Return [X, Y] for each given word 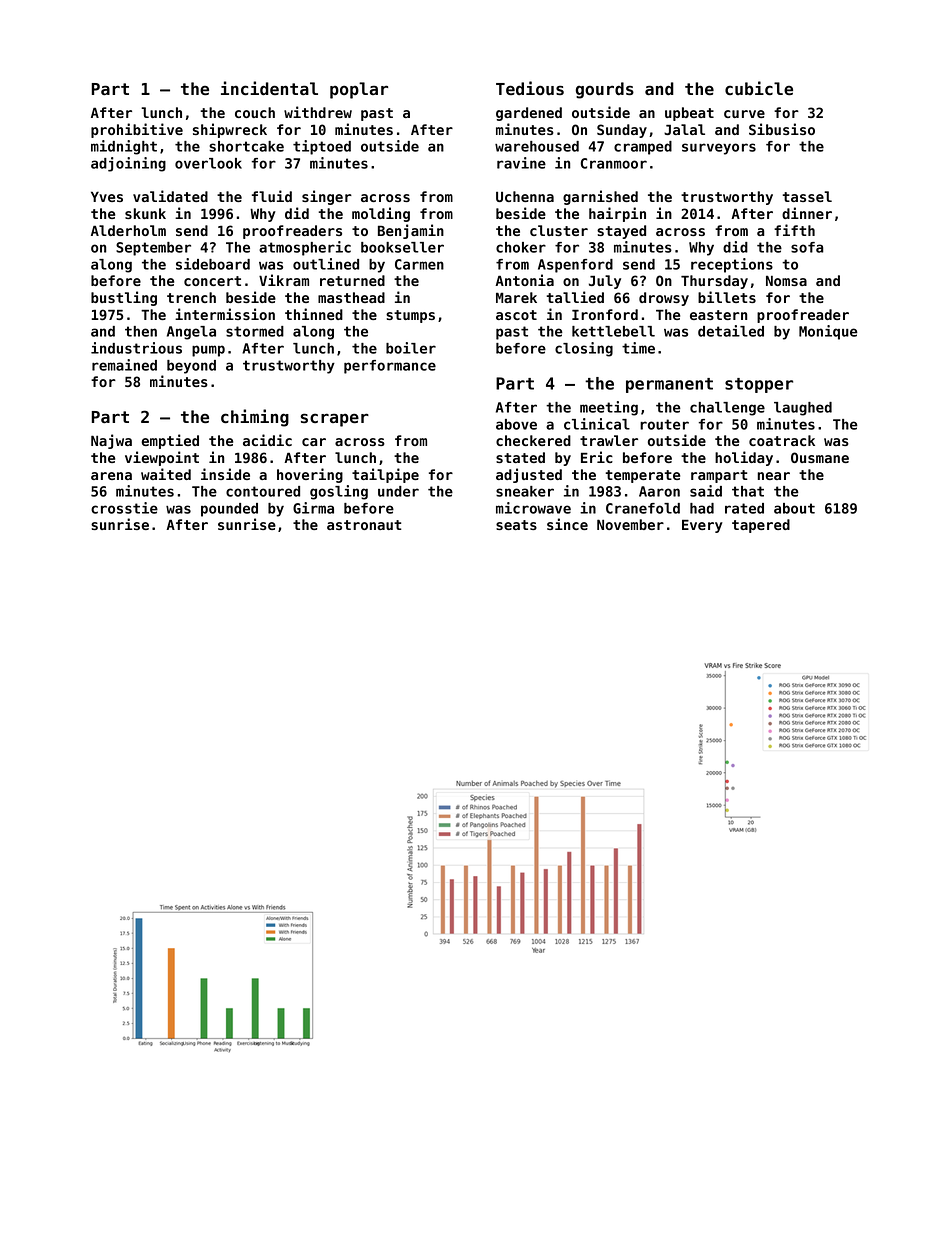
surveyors [719, 149]
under [398, 491]
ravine [521, 163]
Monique [828, 332]
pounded [229, 510]
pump [208, 351]
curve [744, 114]
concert [212, 281]
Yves [107, 196]
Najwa [111, 441]
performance [390, 367]
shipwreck [230, 130]
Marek [516, 297]
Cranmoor [614, 163]
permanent [669, 385]
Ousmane [820, 457]
